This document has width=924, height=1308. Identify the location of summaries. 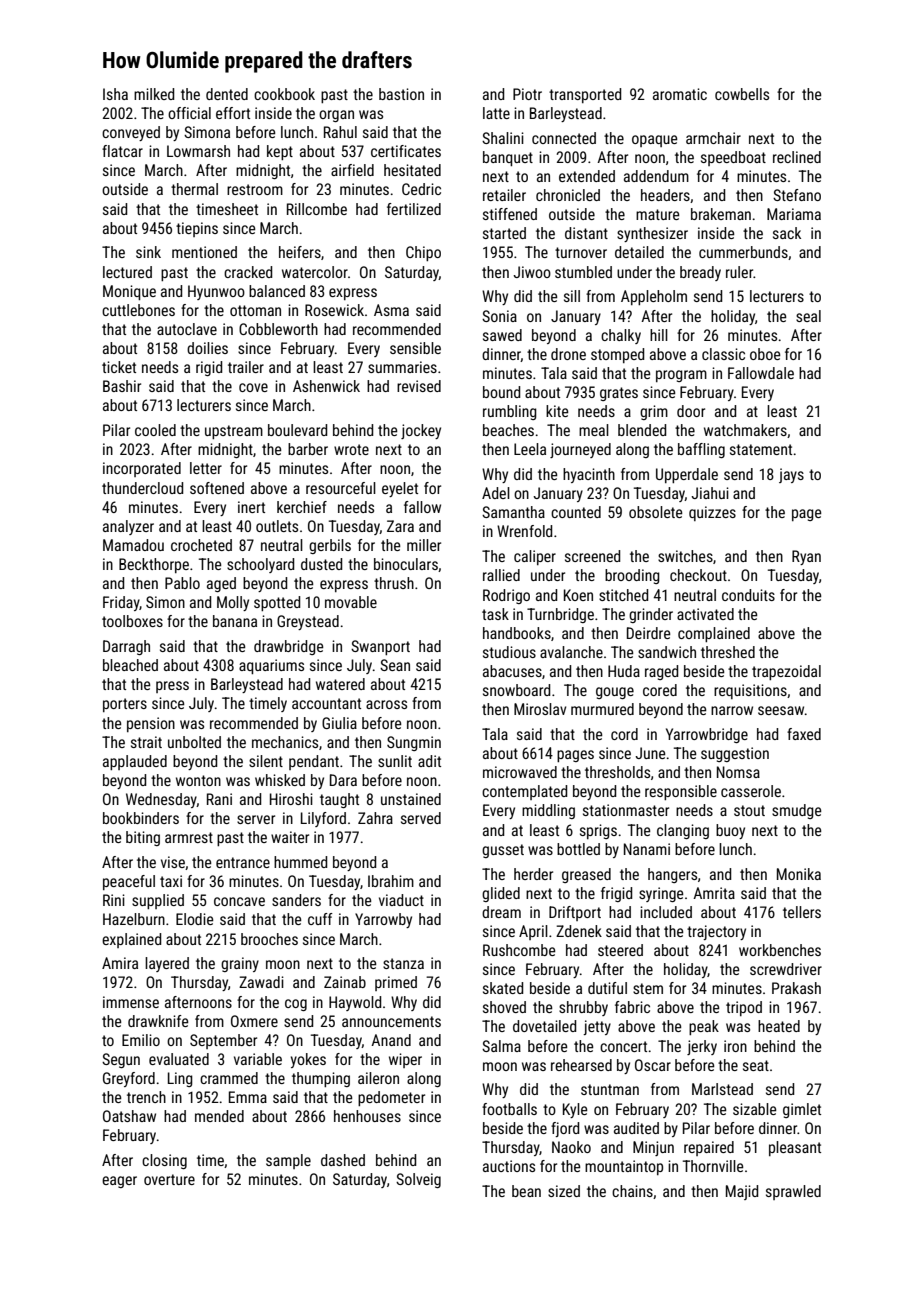
(402, 367).
